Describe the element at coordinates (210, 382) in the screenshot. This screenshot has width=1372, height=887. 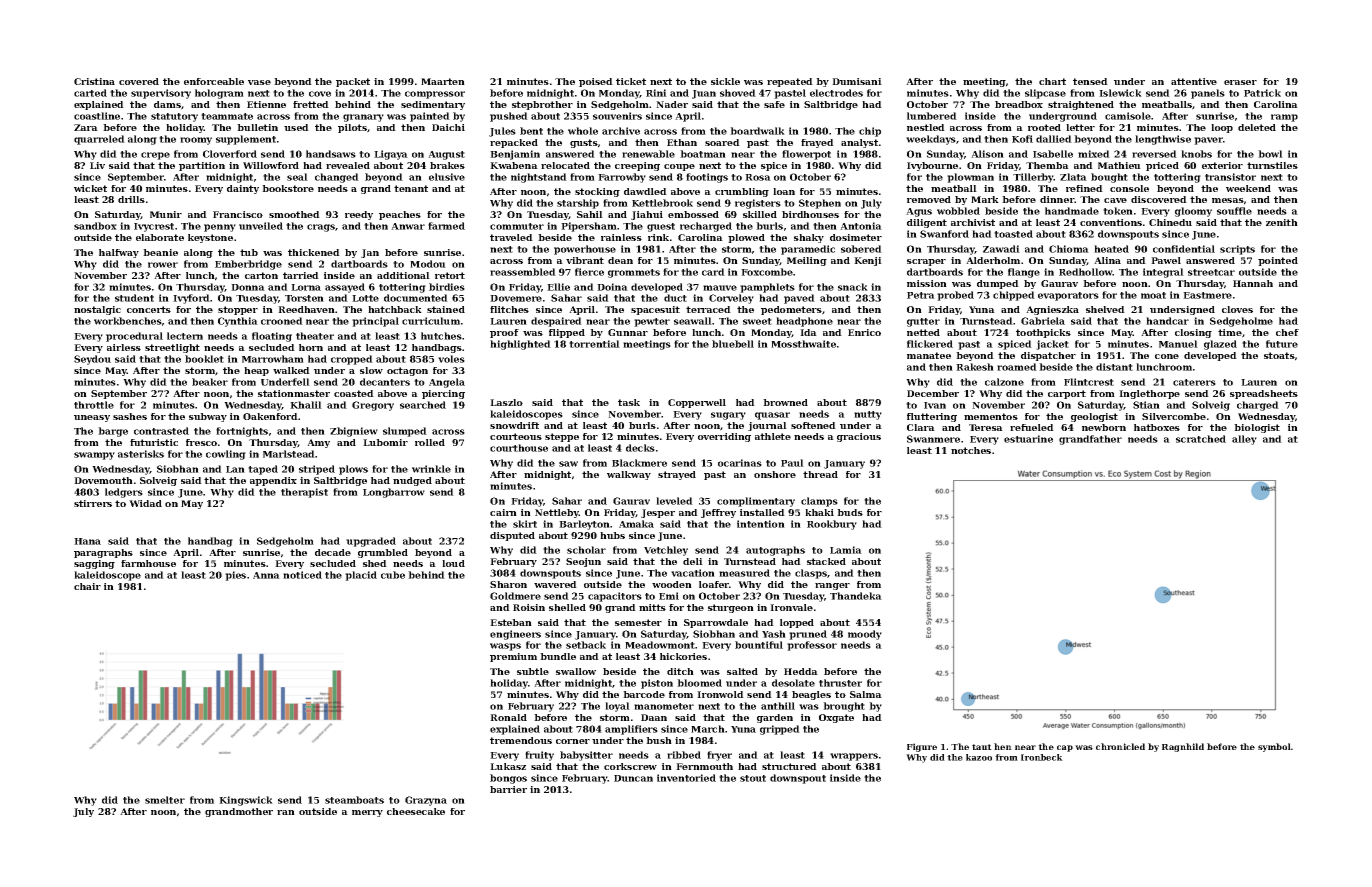
I see `beaker` at that location.
